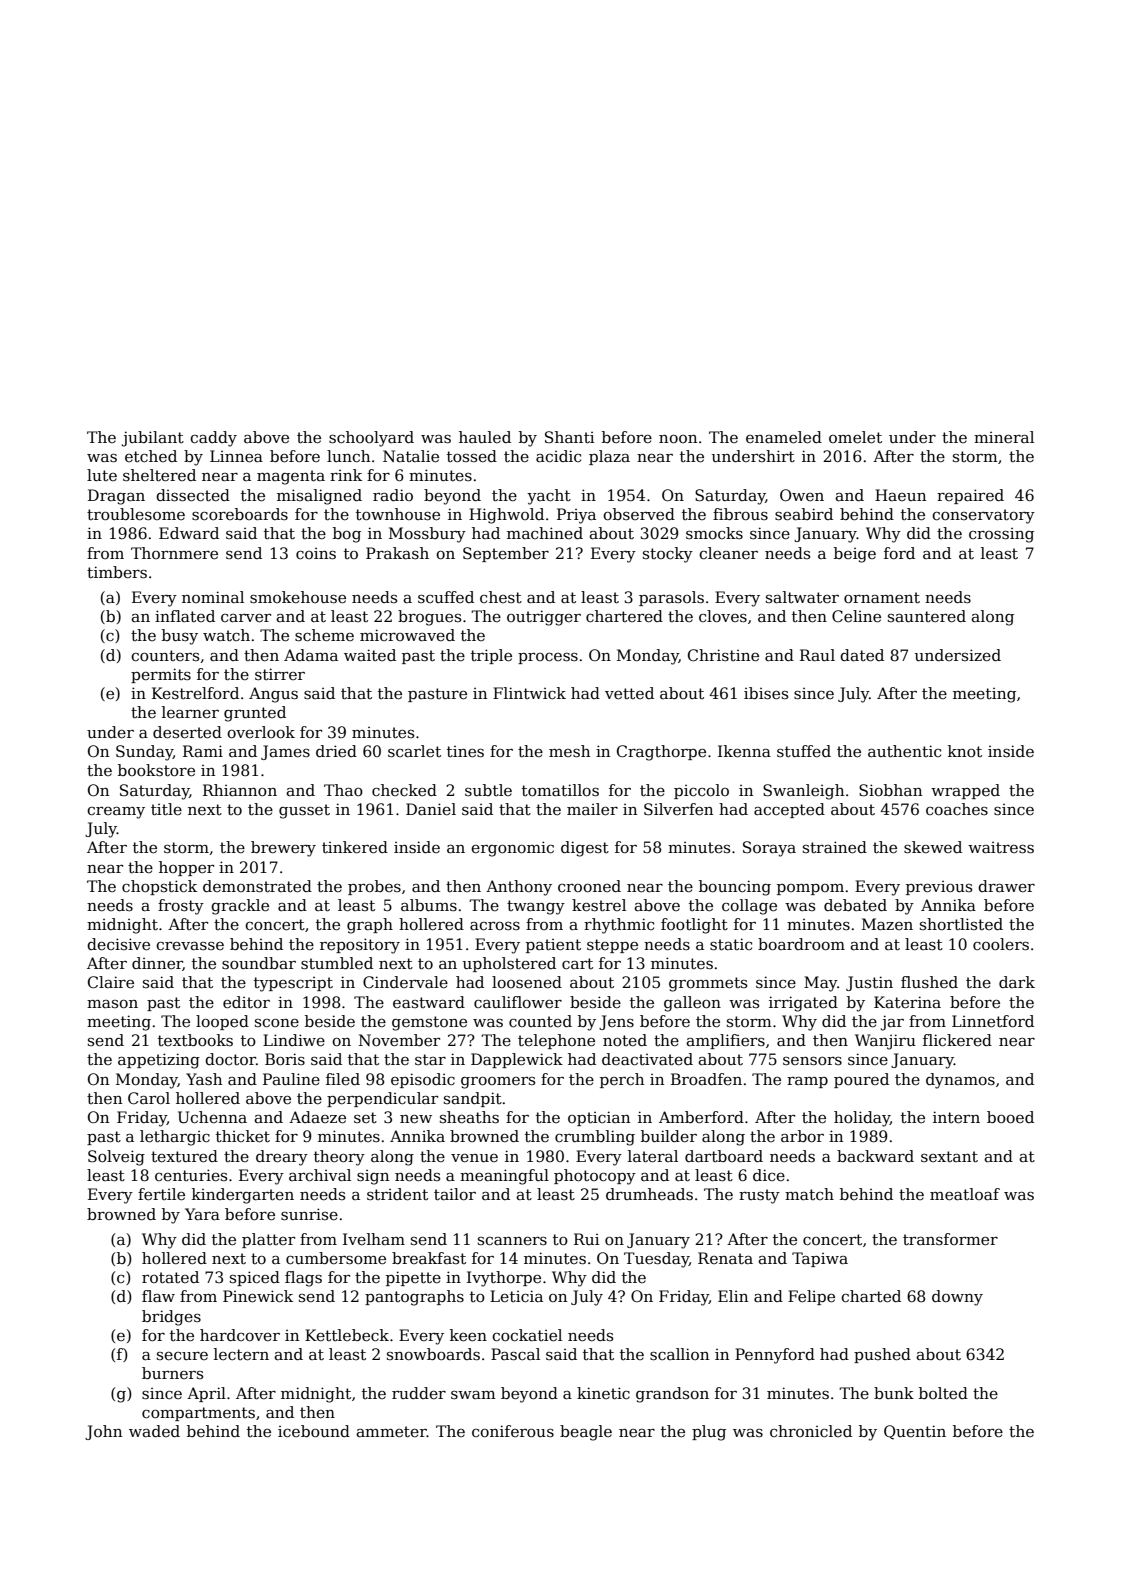 The height and width of the screenshot is (1586, 1122). Describe the element at coordinates (423, 1080) in the screenshot. I see `episodic` at that location.
